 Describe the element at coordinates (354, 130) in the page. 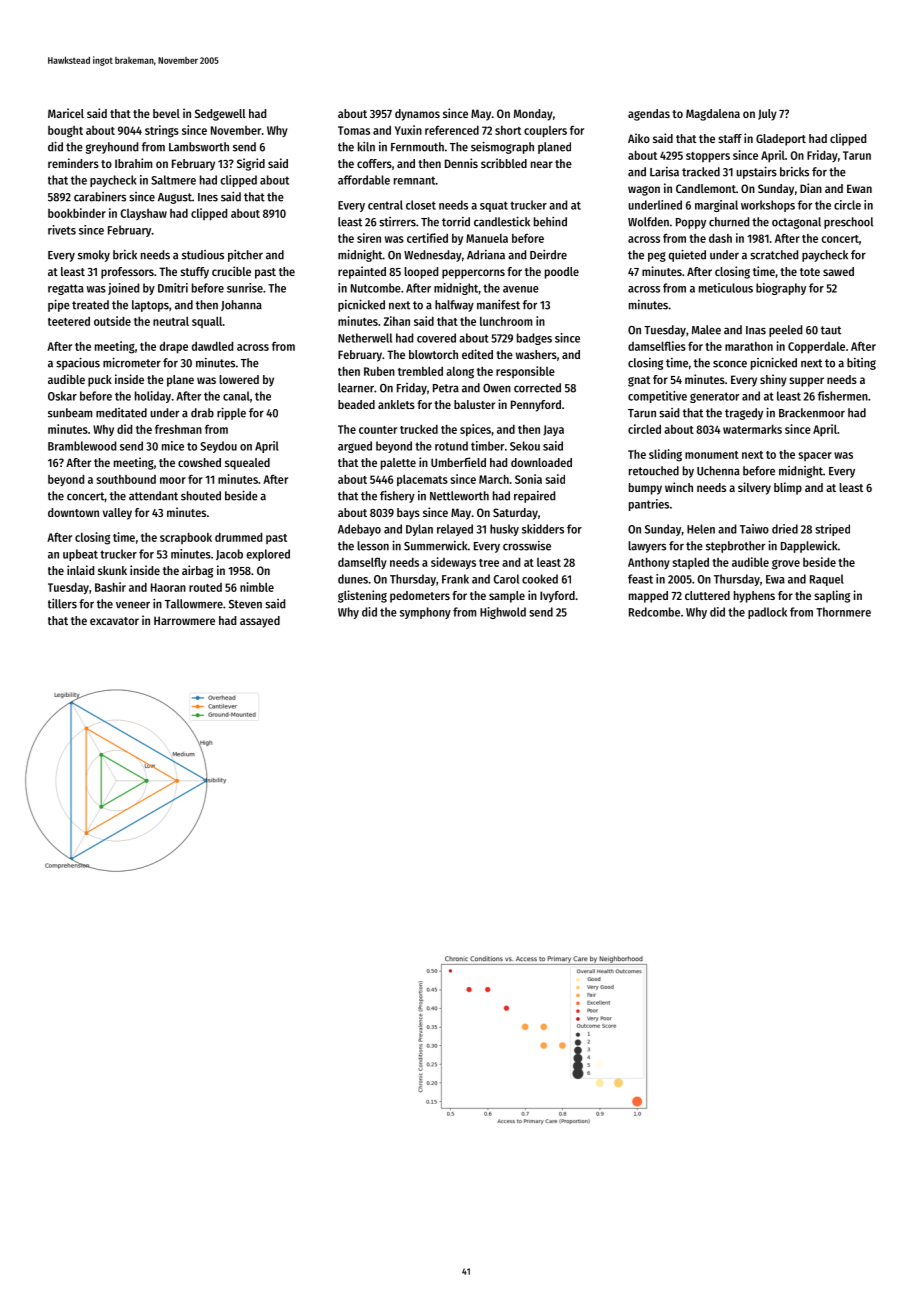

I see `Tomas` at that location.
